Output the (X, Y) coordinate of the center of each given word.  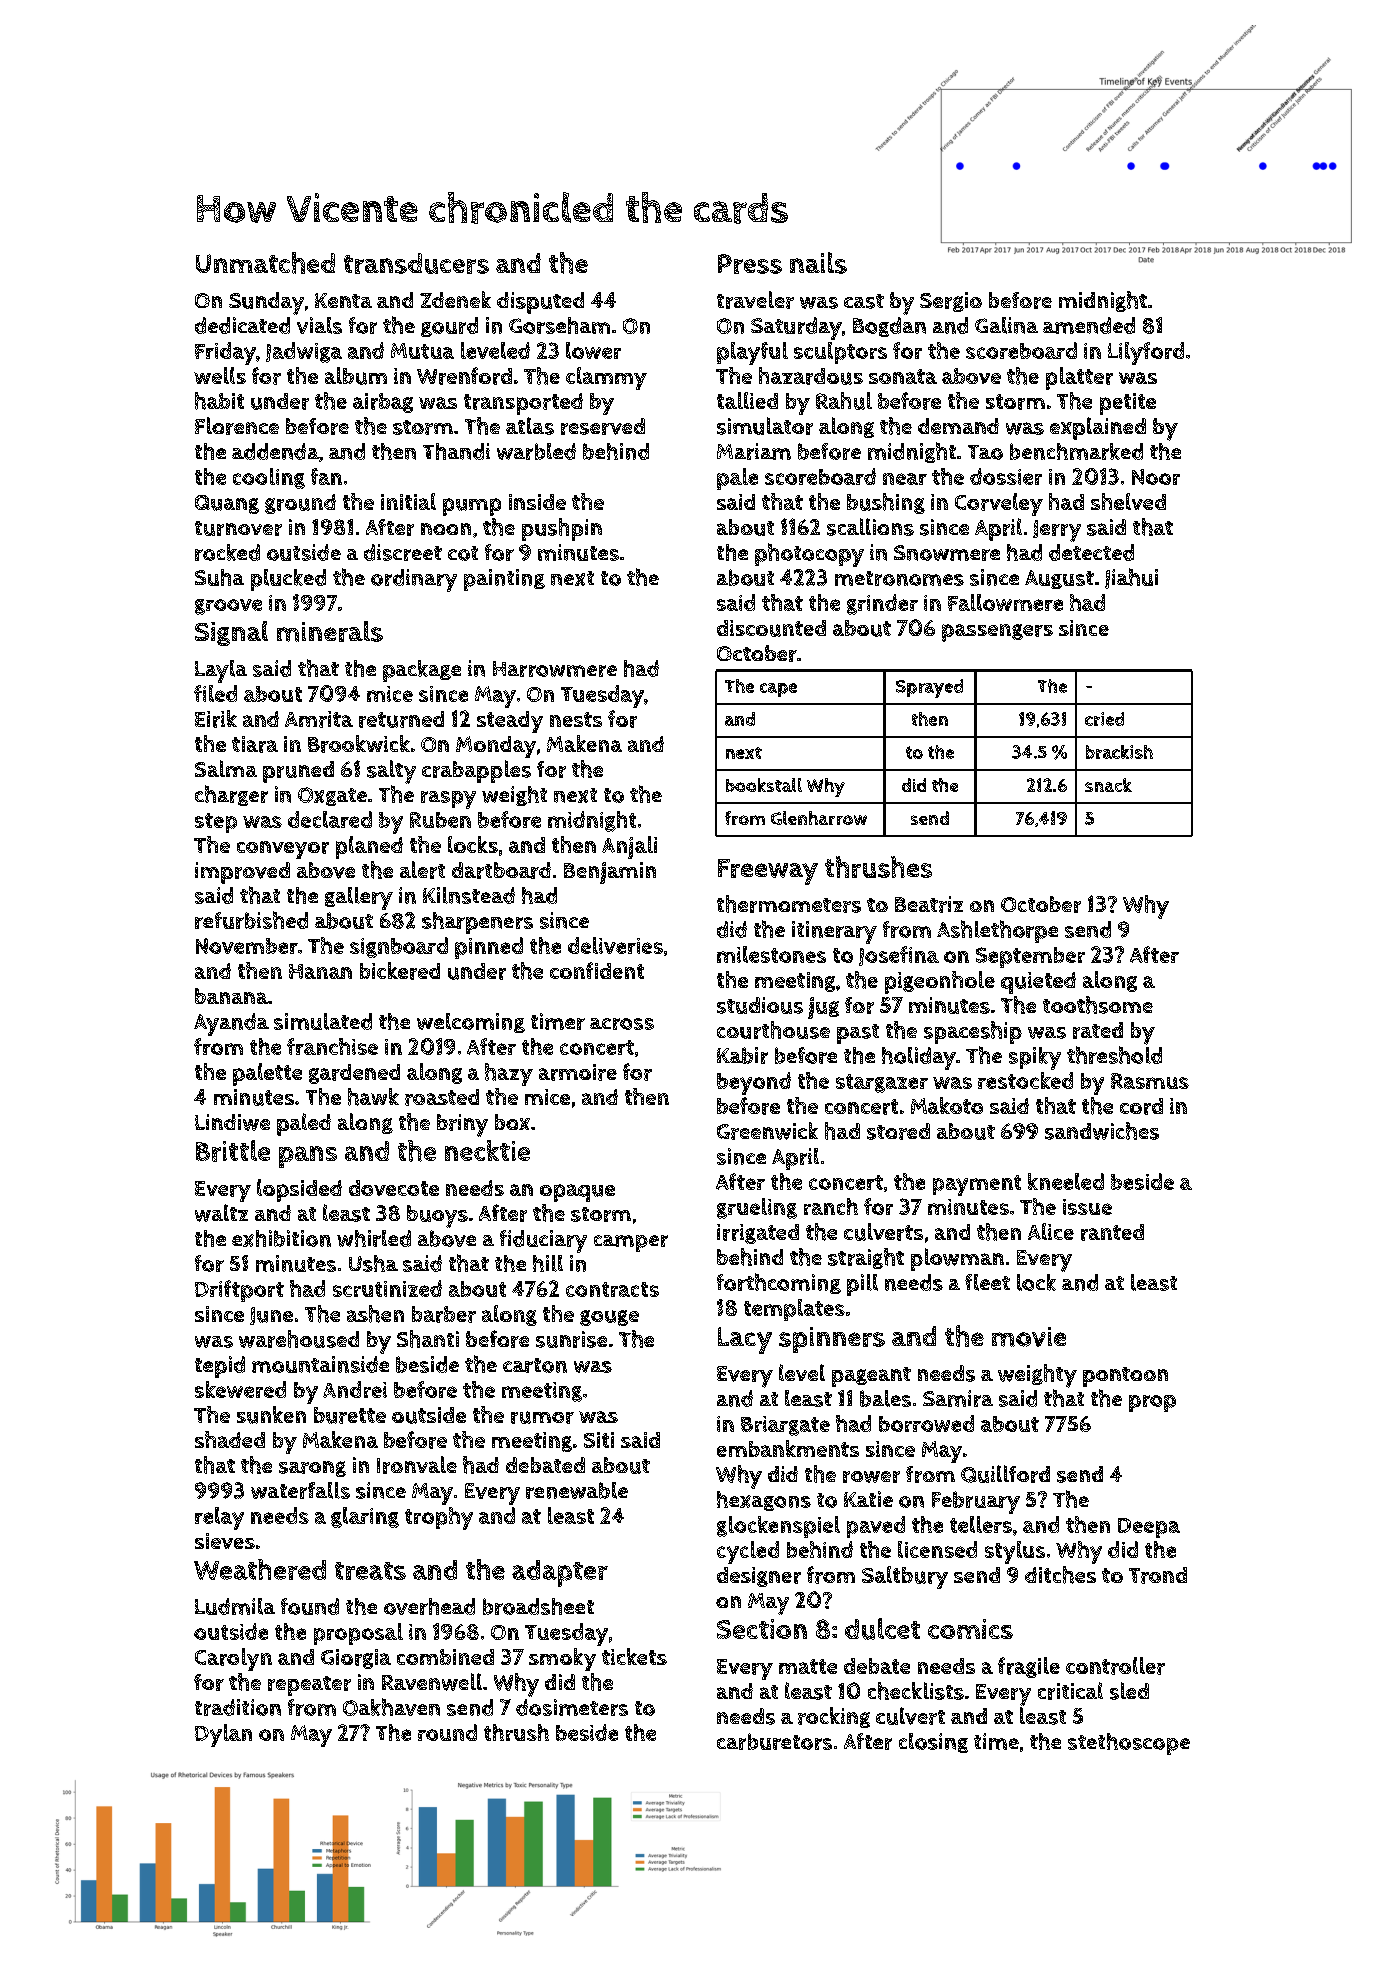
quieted (1038, 983)
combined (445, 1657)
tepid (220, 1367)
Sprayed (929, 688)
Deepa (1149, 1528)
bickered (400, 971)
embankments (788, 1448)
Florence (237, 426)
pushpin (562, 529)
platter (1079, 378)
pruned (298, 772)
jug (823, 1008)
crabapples (476, 771)
